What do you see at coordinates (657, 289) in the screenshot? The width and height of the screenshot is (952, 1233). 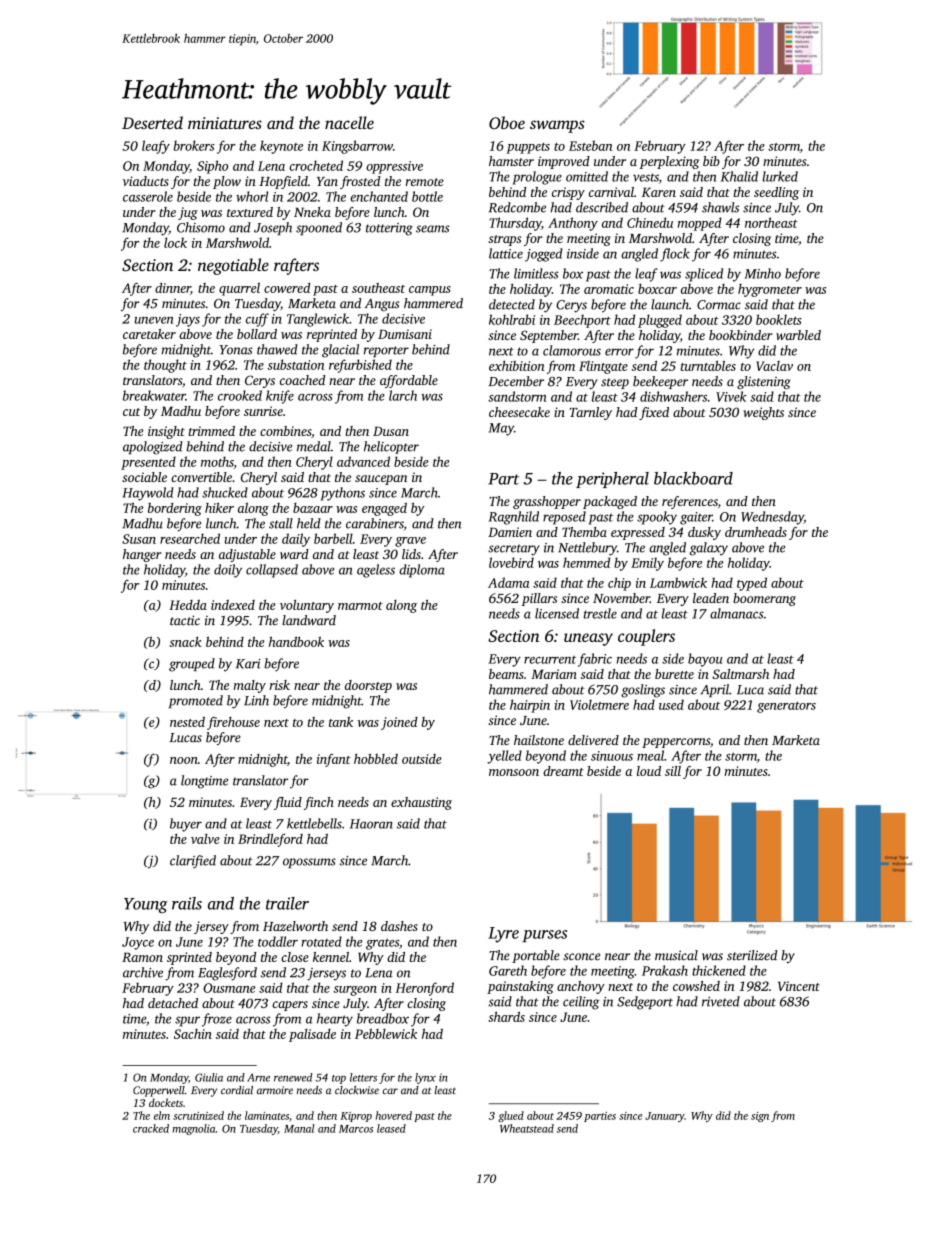 I see `boxcar` at bounding box center [657, 289].
